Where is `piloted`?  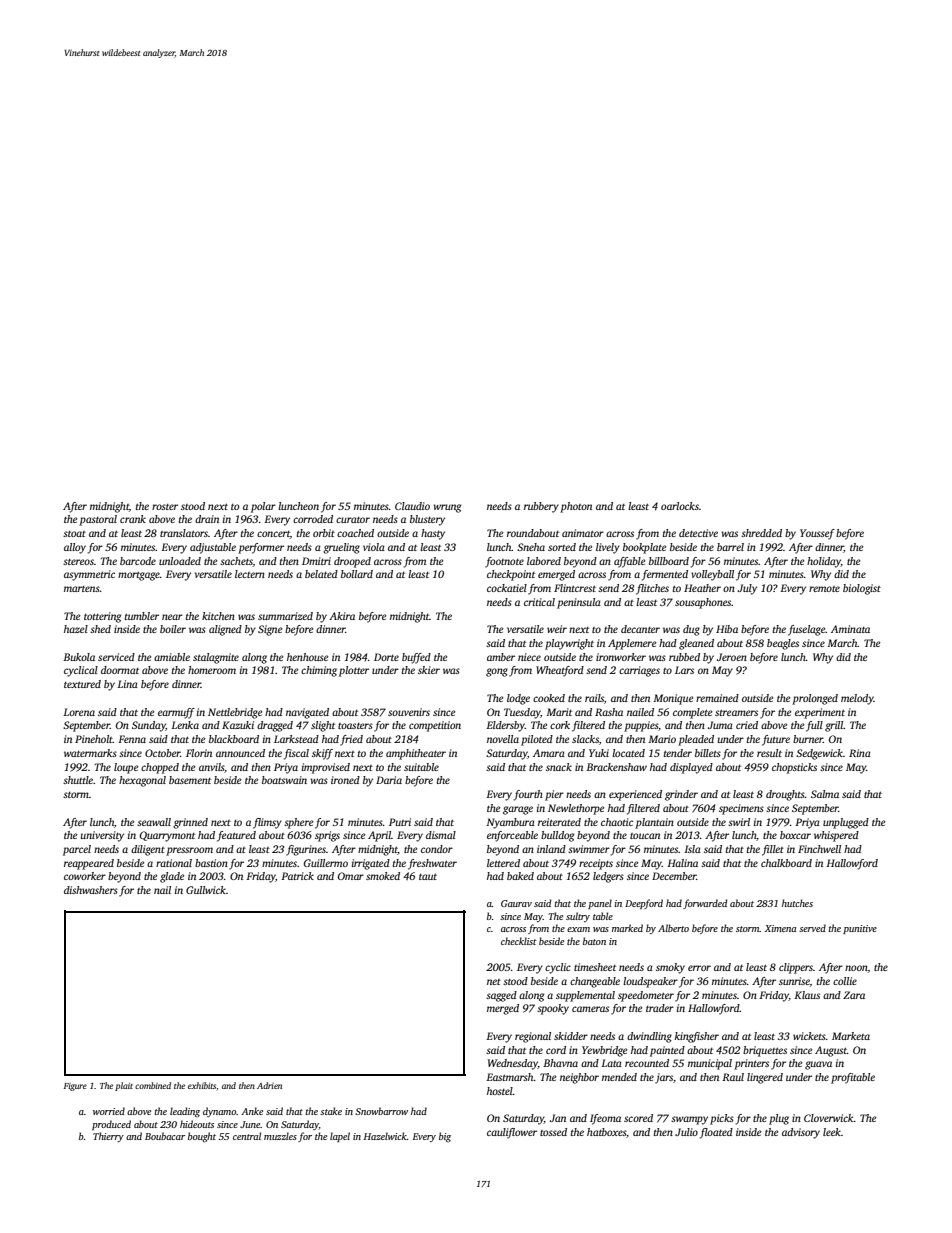
piloted is located at coordinates (537, 740).
